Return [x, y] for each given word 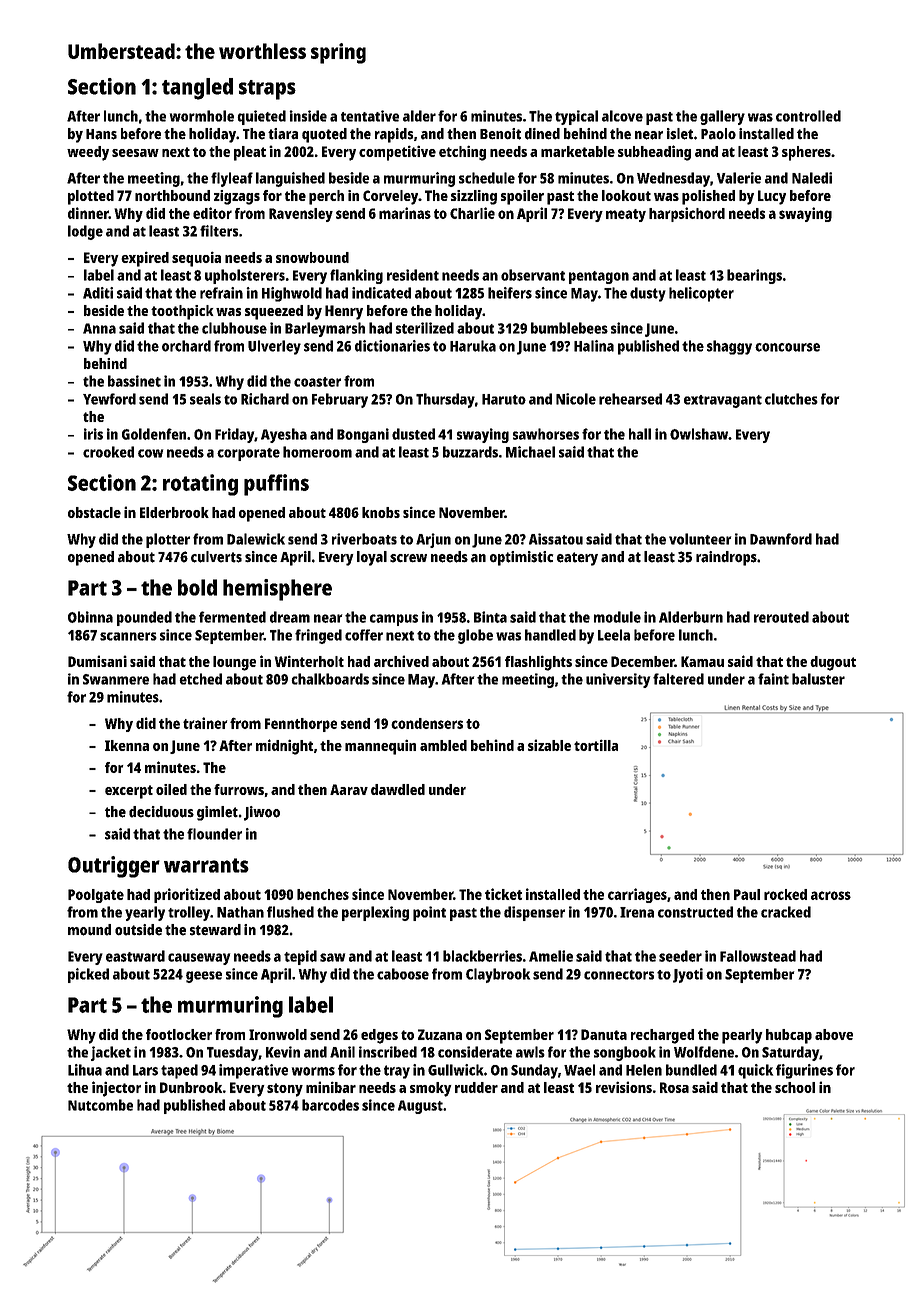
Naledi [812, 178]
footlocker [179, 1034]
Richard [265, 399]
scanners [128, 636]
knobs [381, 512]
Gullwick [456, 1070]
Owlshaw [699, 434]
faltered [678, 679]
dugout [833, 663]
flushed [290, 912]
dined [542, 134]
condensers [427, 723]
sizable [549, 745]
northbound [172, 195]
